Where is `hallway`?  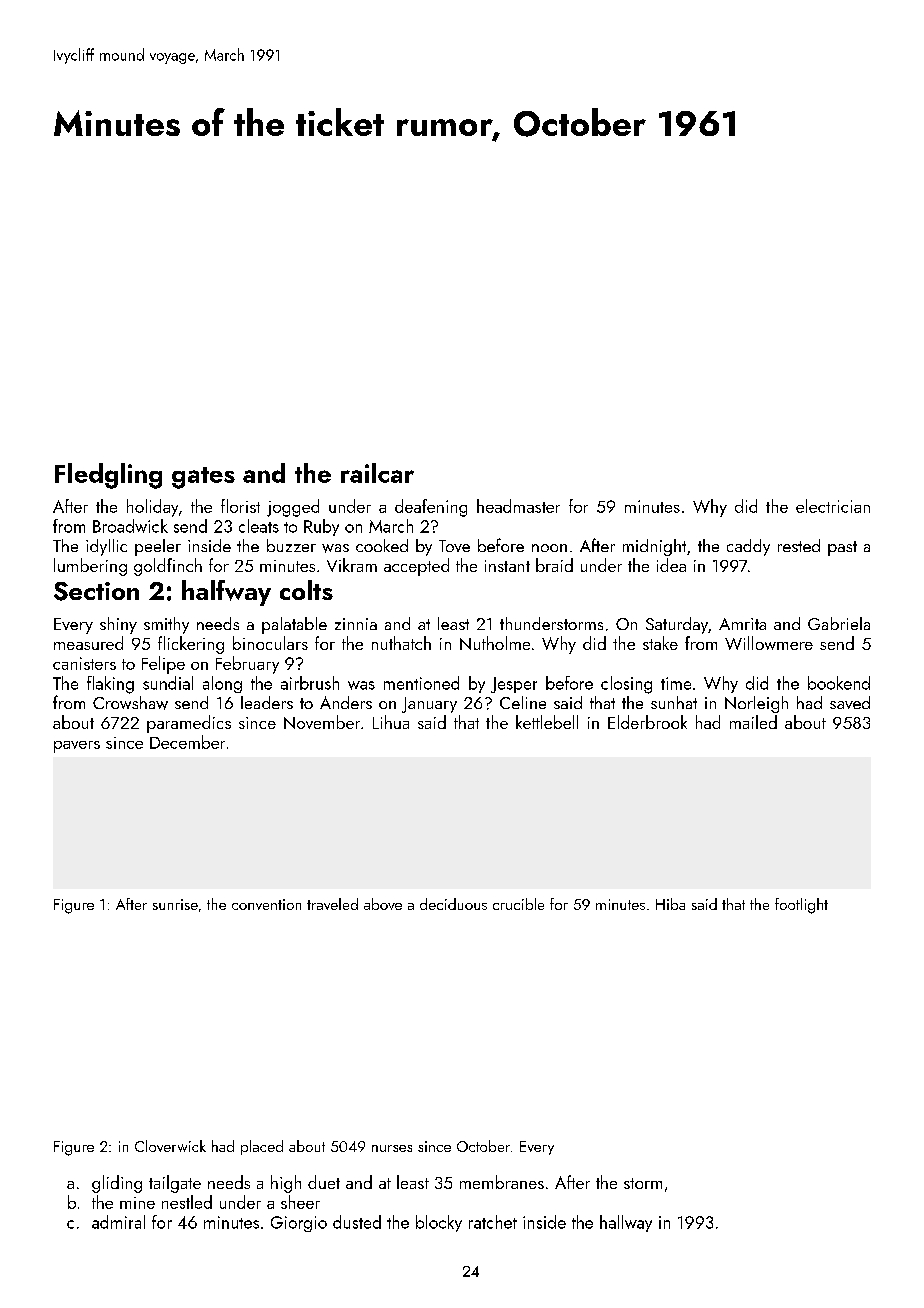 hallway is located at coordinates (626, 1223).
